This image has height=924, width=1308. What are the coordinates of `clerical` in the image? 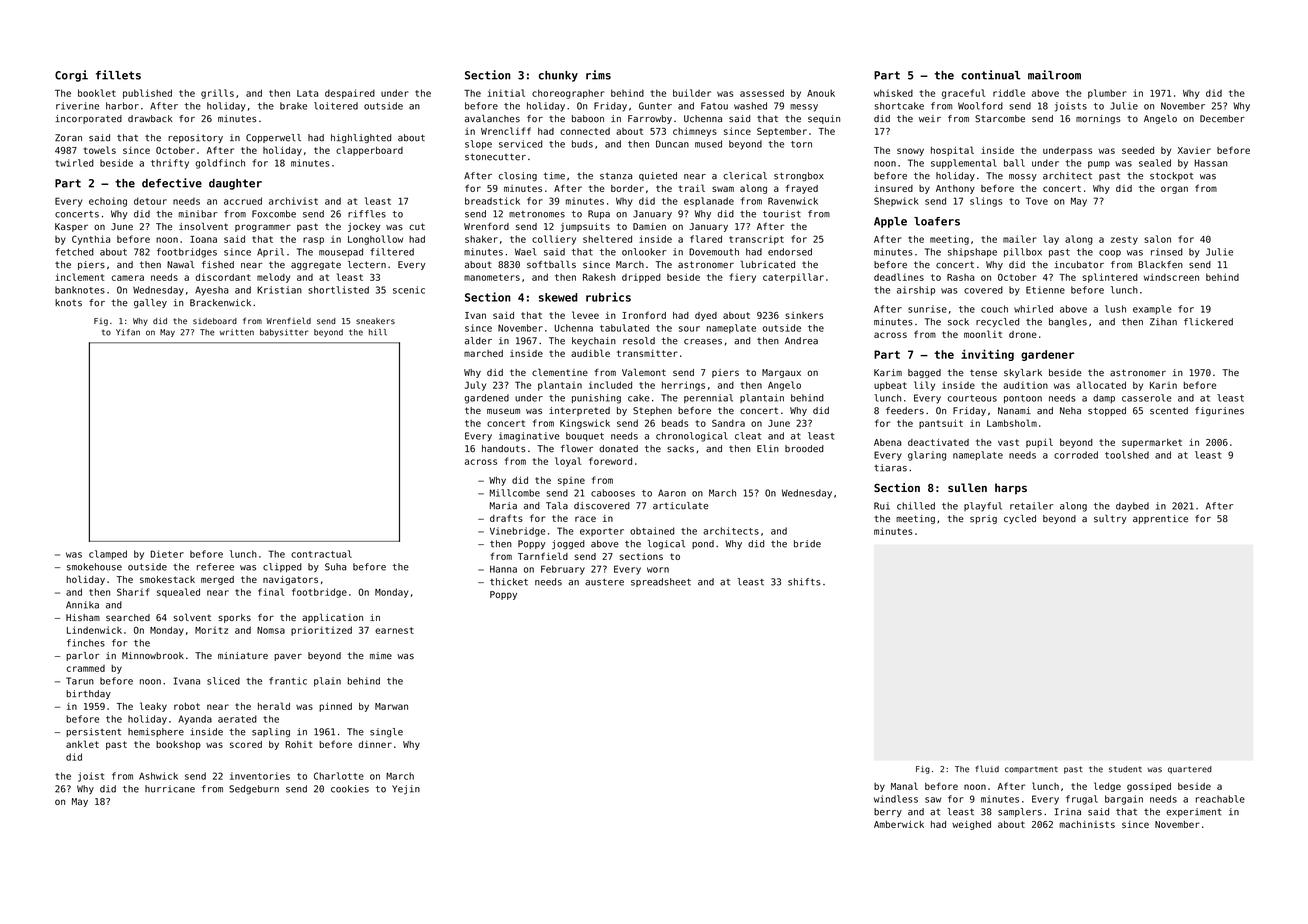 It's located at (745, 176).
